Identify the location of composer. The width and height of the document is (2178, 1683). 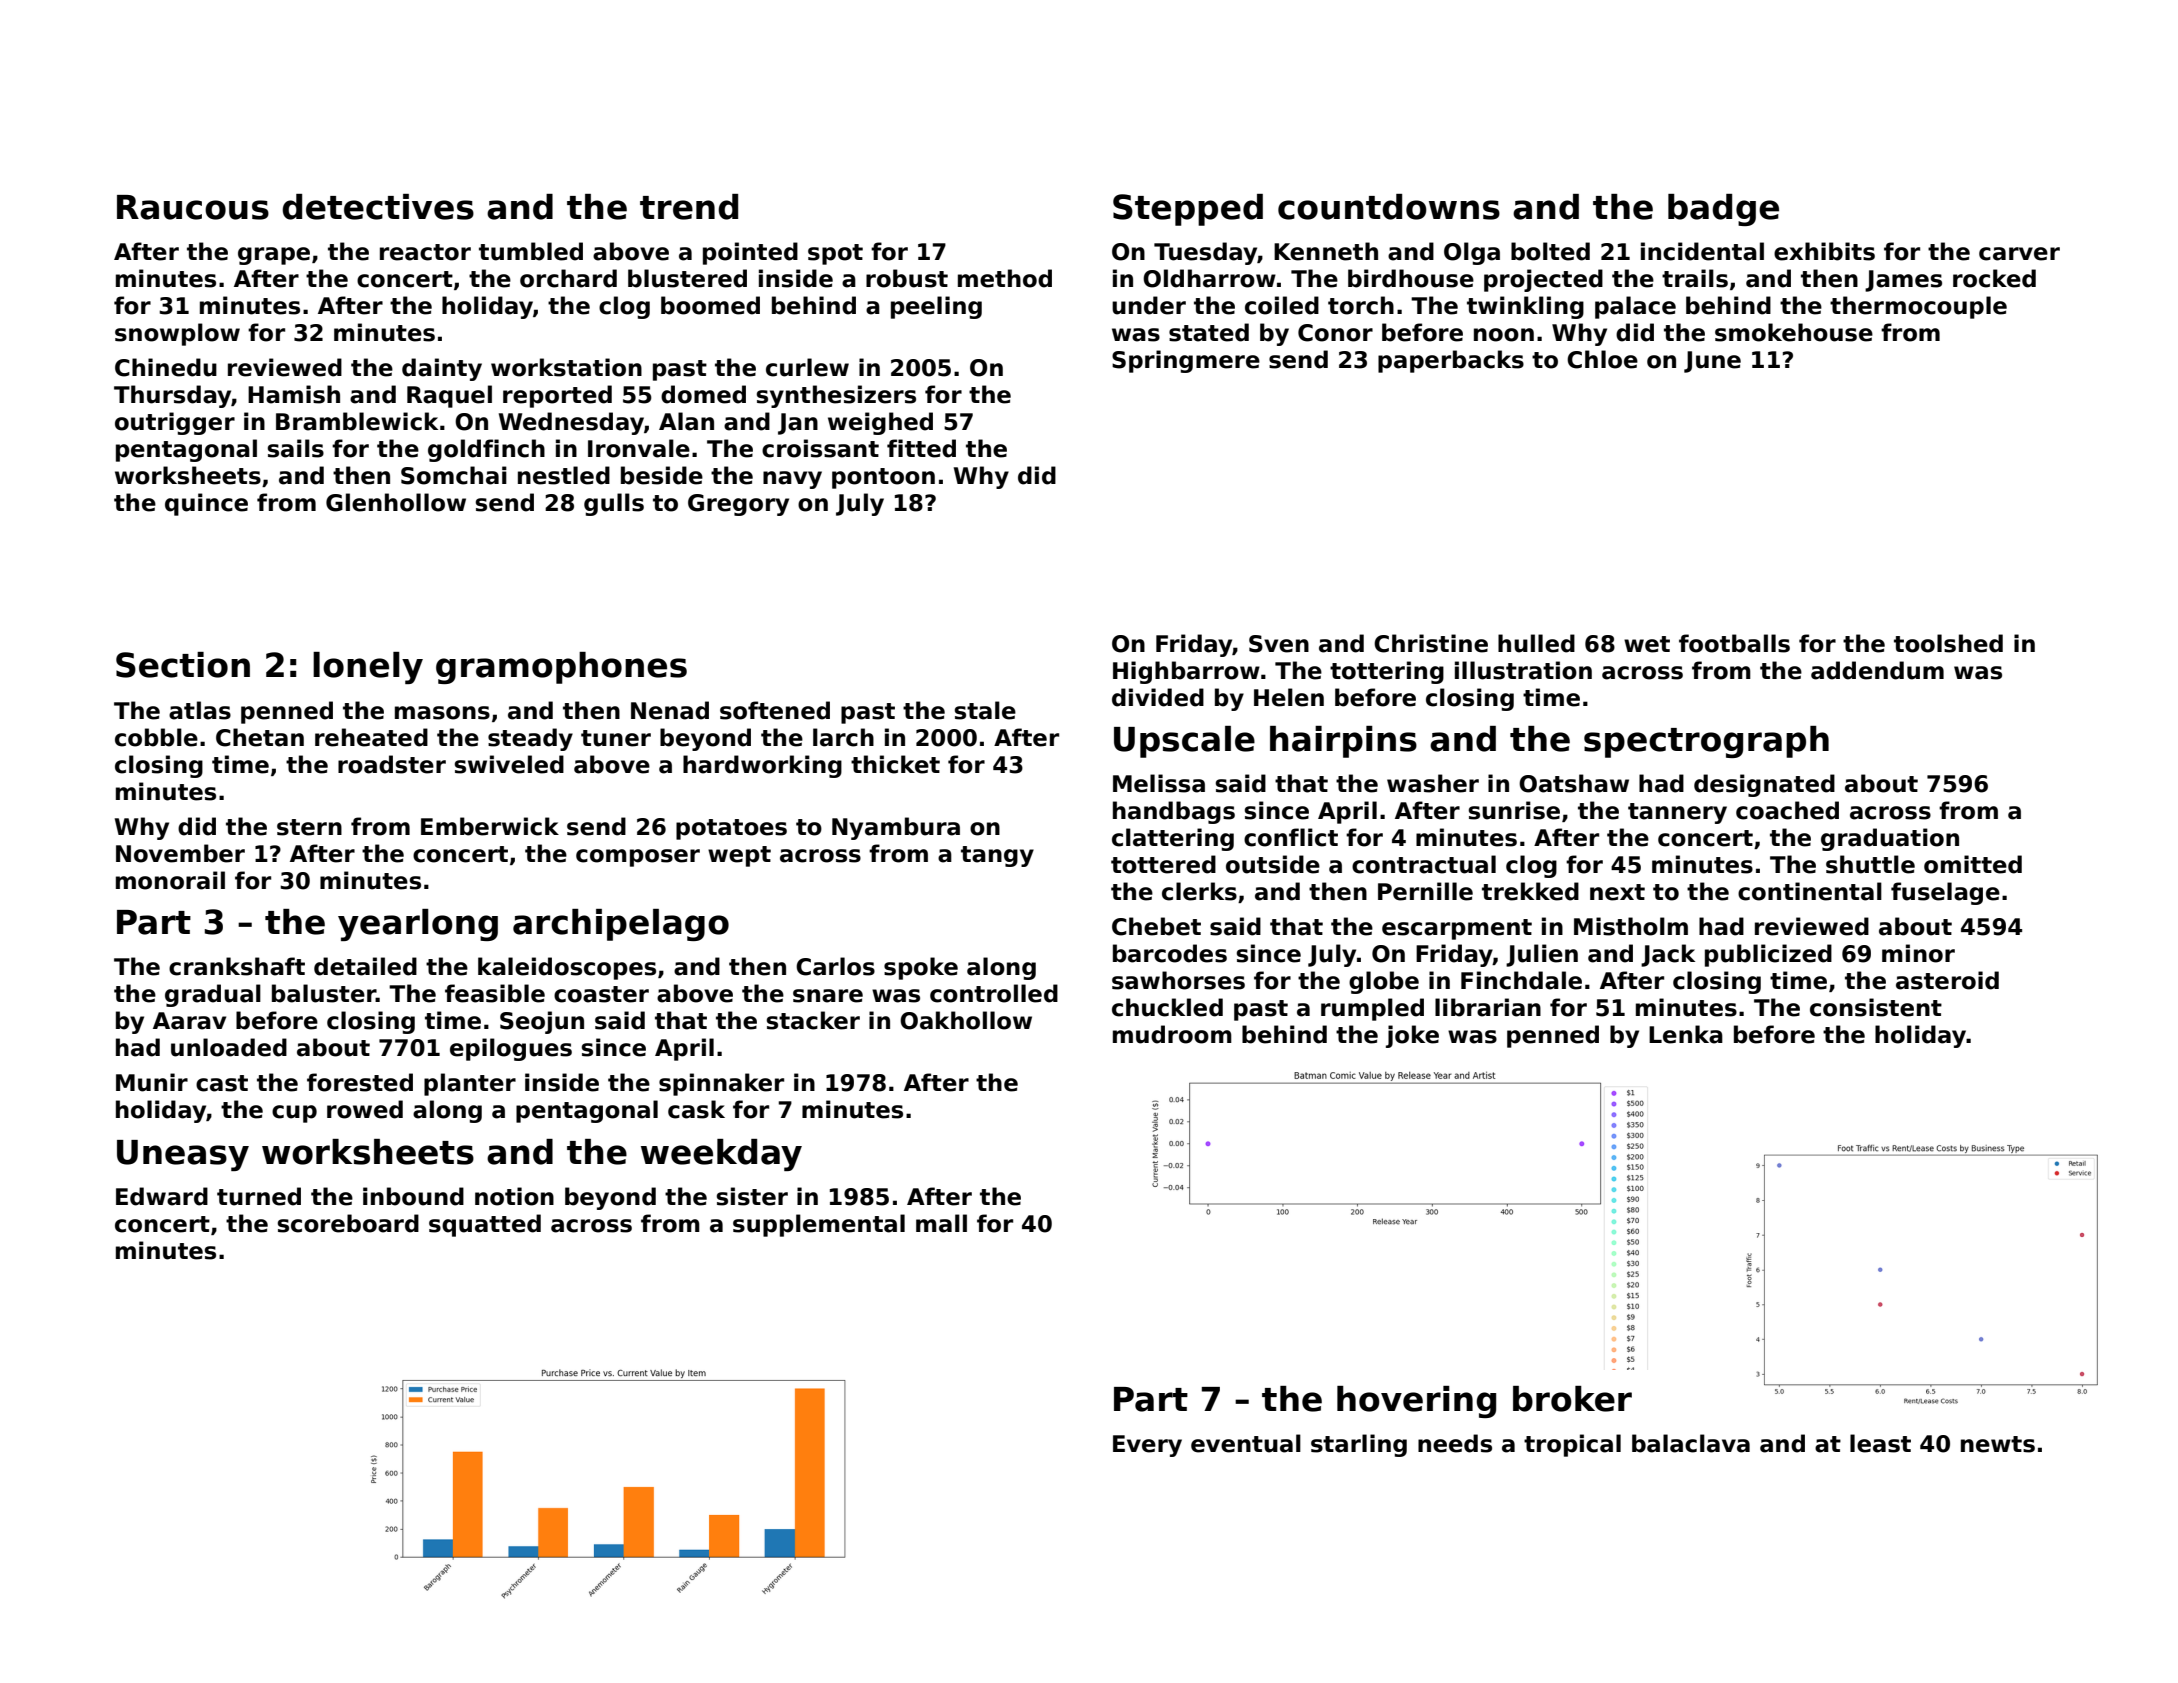
(638, 858).
